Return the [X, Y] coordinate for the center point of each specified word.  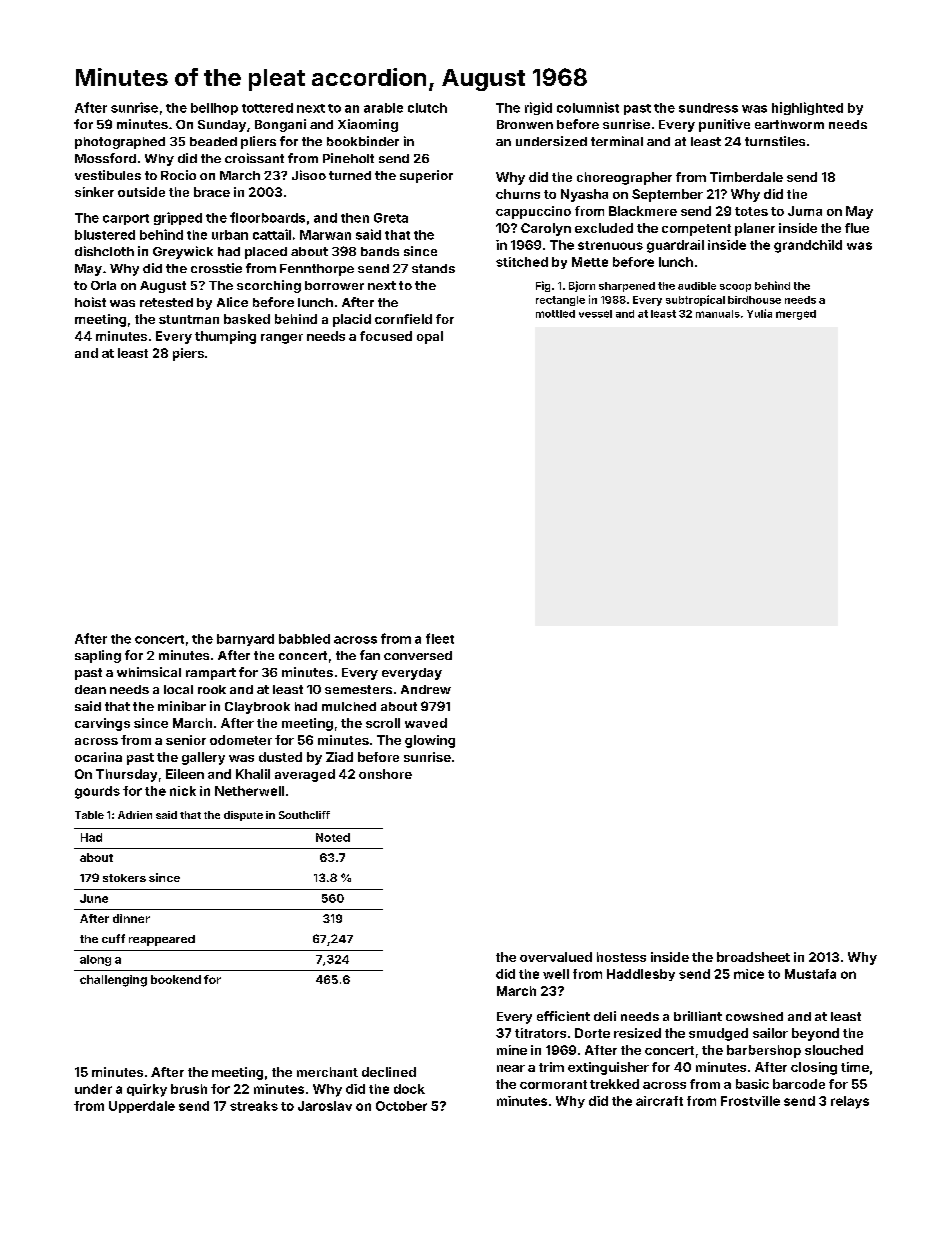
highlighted [807, 108]
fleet [440, 638]
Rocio [178, 175]
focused [386, 336]
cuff [113, 938]
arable [383, 108]
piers [188, 354]
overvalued [556, 957]
